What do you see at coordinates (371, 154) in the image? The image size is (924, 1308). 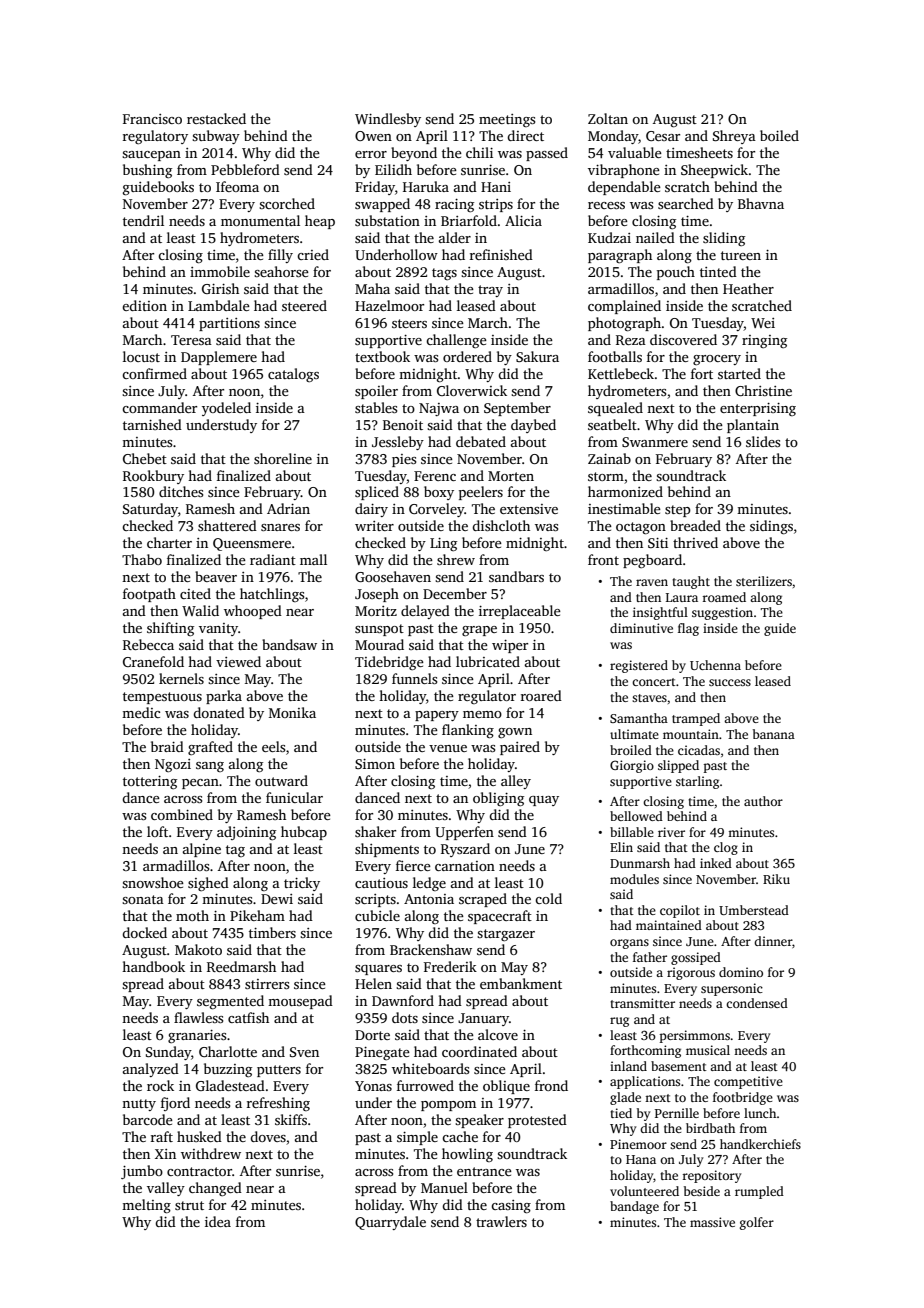 I see `error` at bounding box center [371, 154].
